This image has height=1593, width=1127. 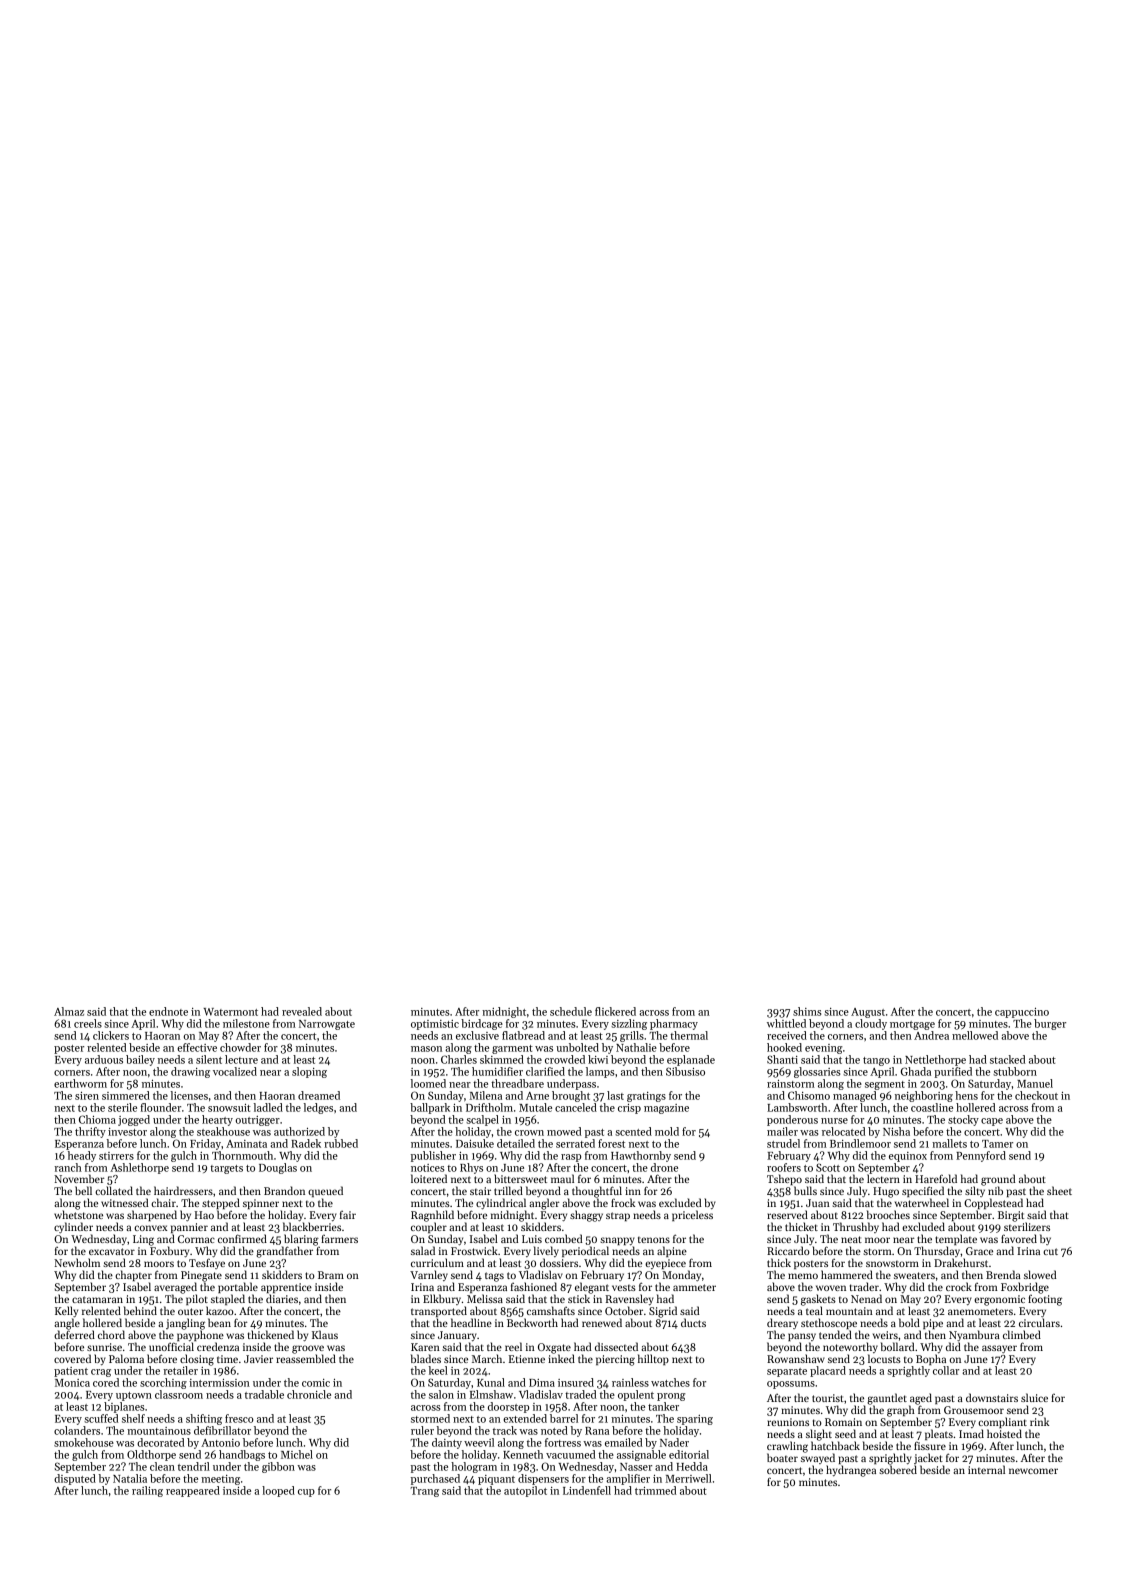 I want to click on outer, so click(x=190, y=1311).
